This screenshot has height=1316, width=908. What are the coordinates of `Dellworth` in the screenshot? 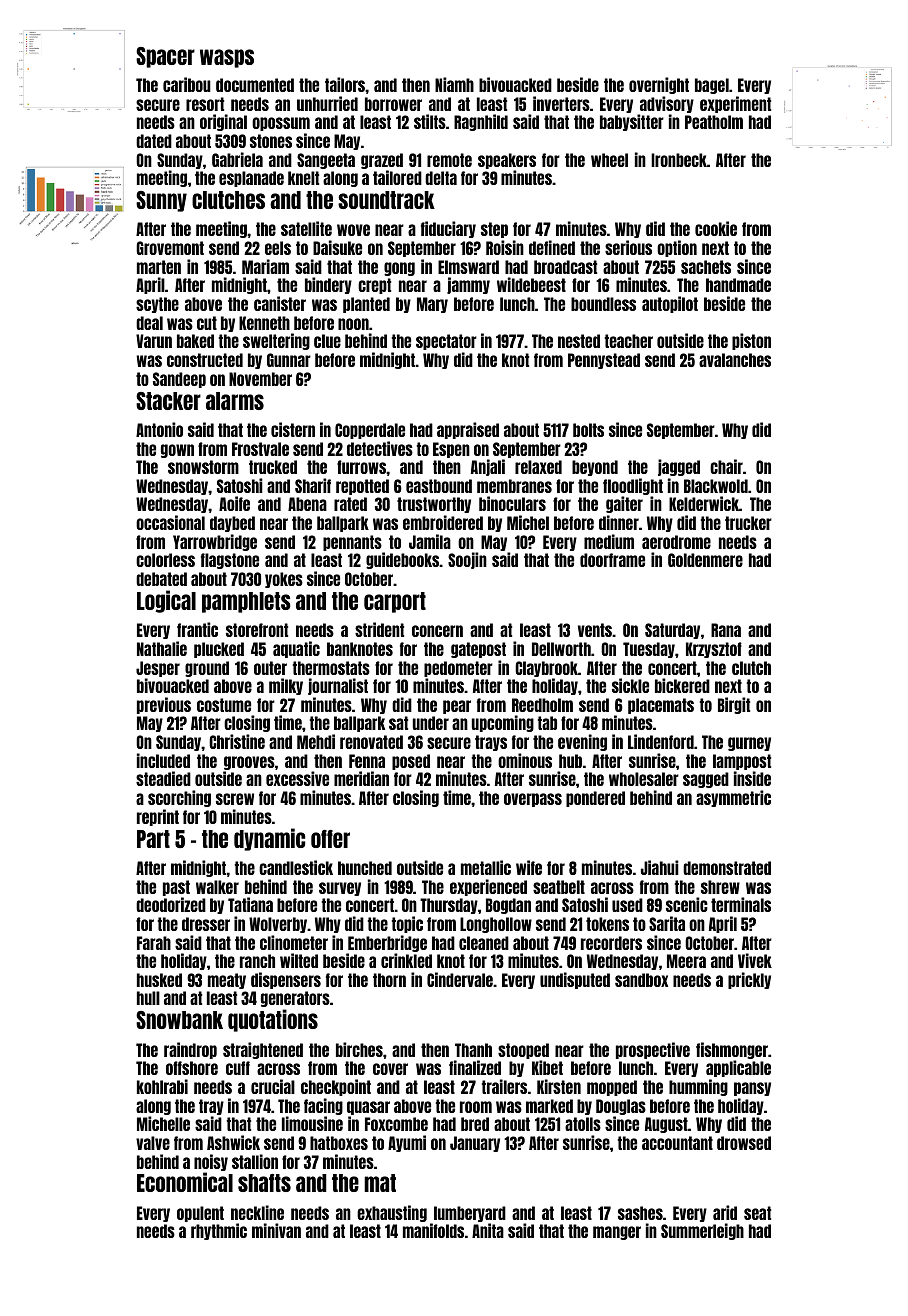 It's located at (561, 649).
